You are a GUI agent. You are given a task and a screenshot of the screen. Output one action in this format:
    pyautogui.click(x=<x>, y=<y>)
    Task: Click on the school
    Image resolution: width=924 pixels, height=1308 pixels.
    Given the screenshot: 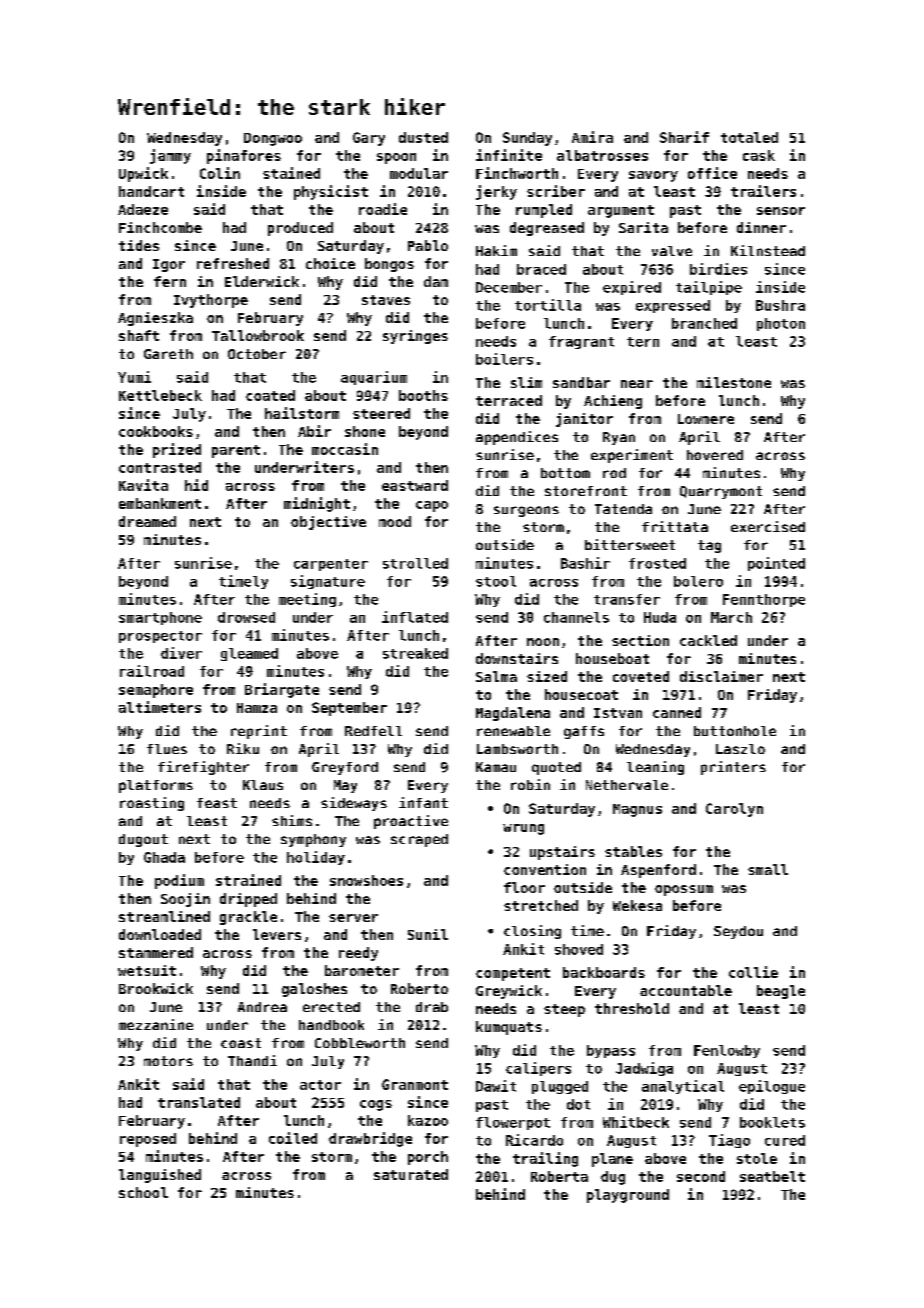 What is the action you would take?
    pyautogui.click(x=143, y=1192)
